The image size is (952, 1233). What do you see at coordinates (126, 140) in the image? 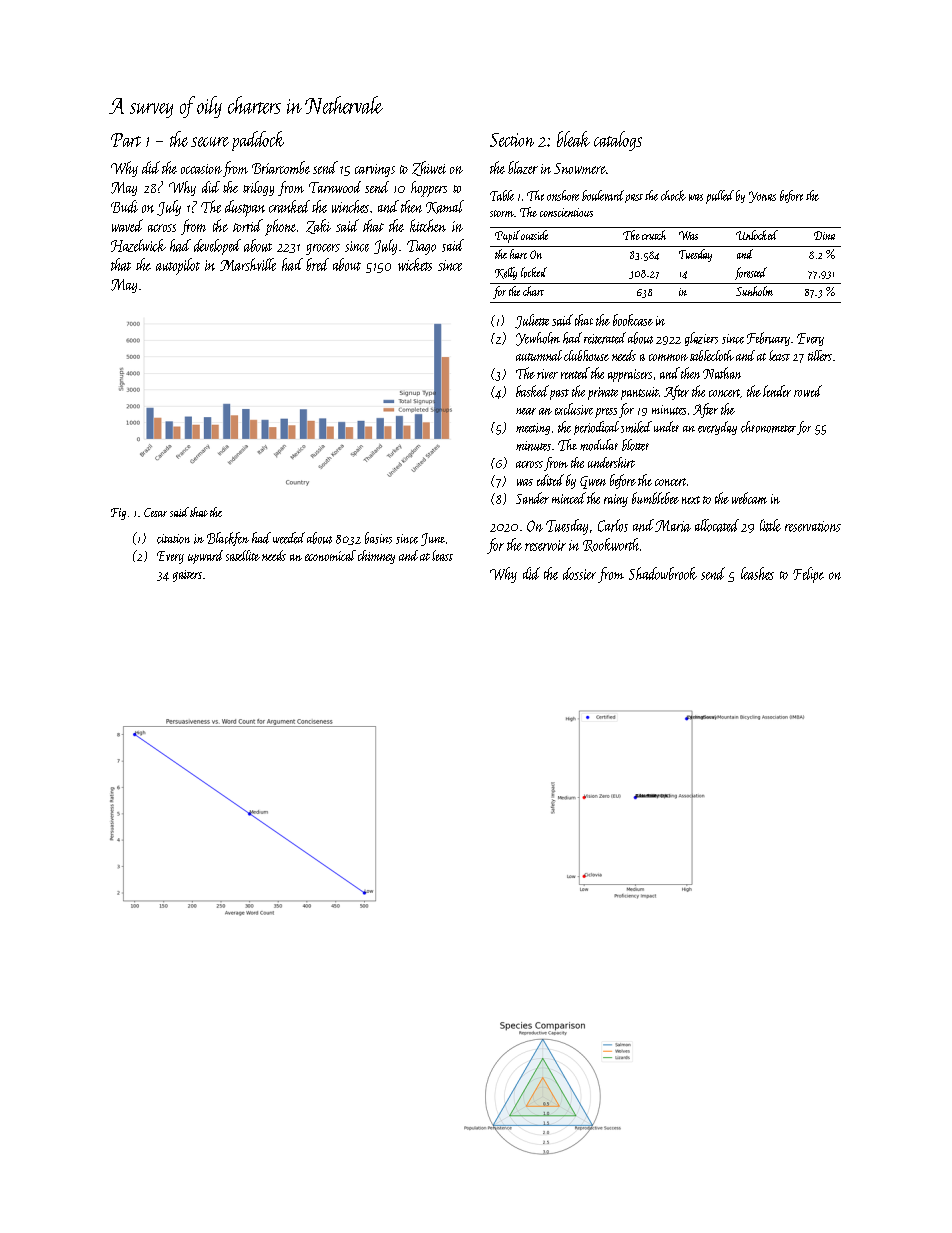
I see `Part` at bounding box center [126, 140].
